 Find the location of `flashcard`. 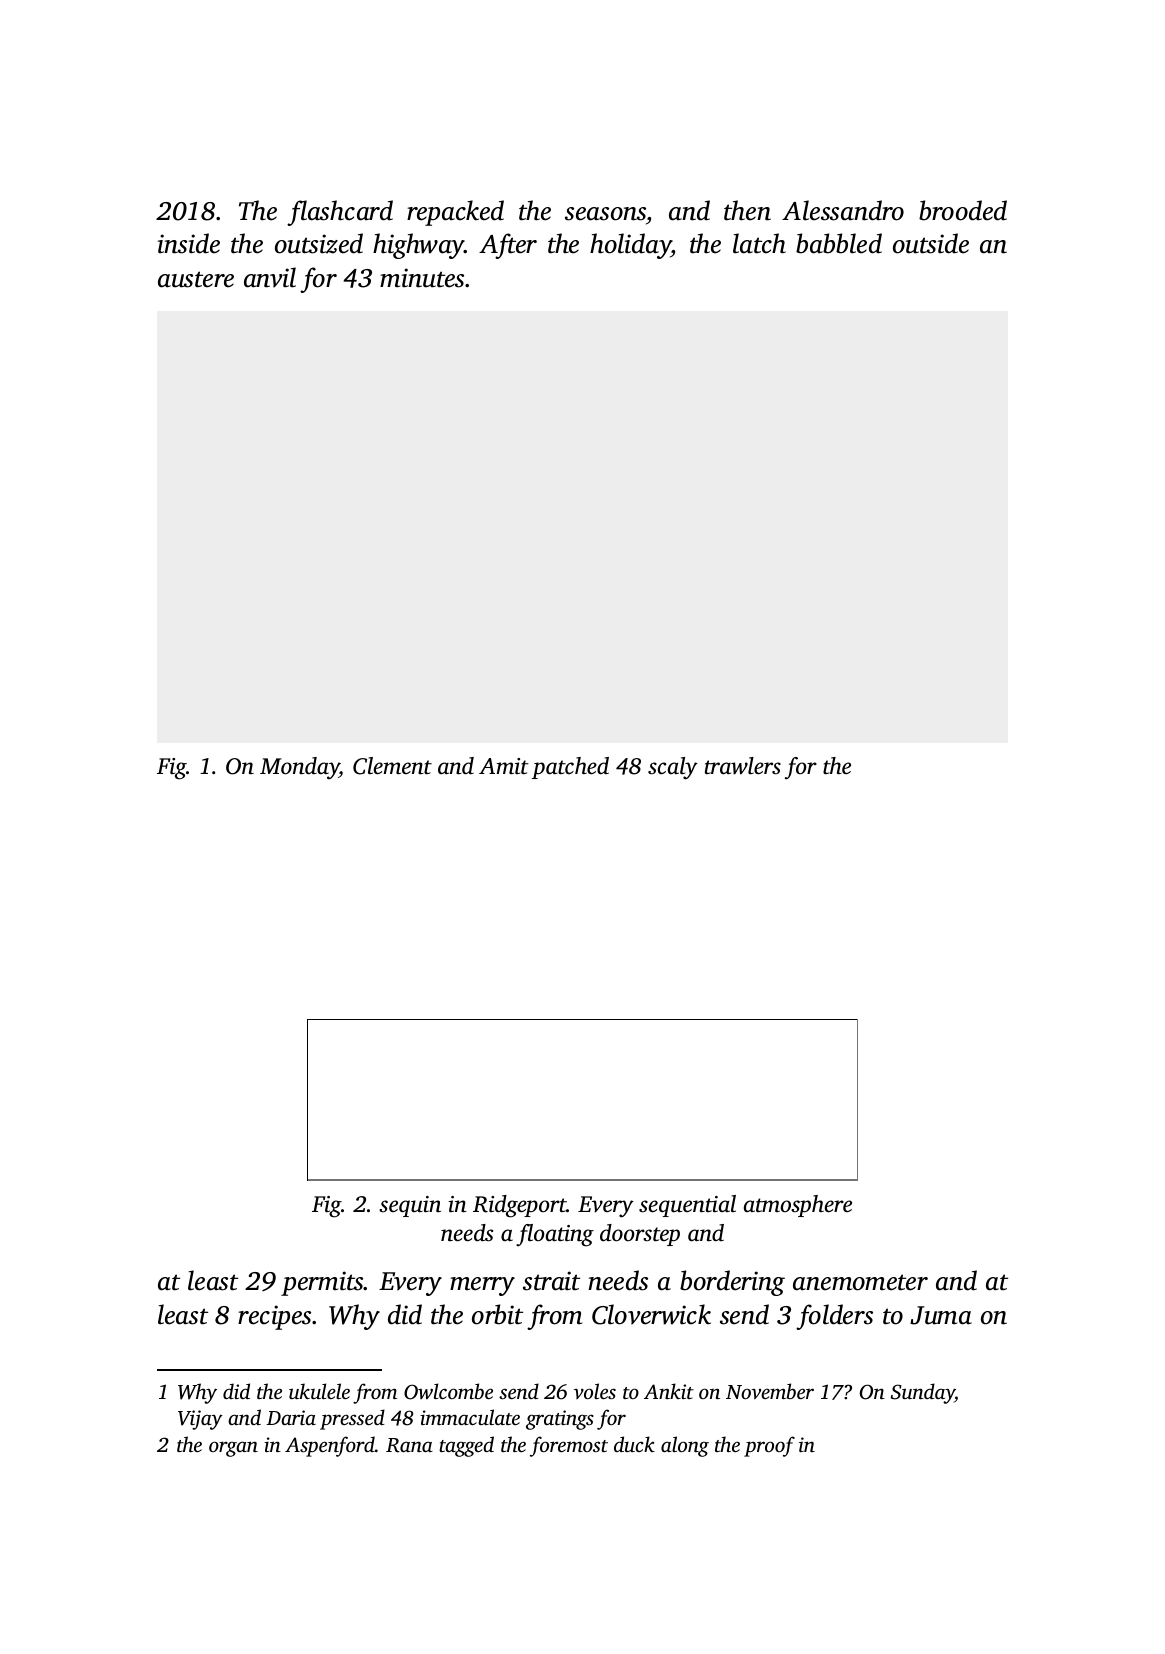

flashcard is located at coordinates (340, 213).
